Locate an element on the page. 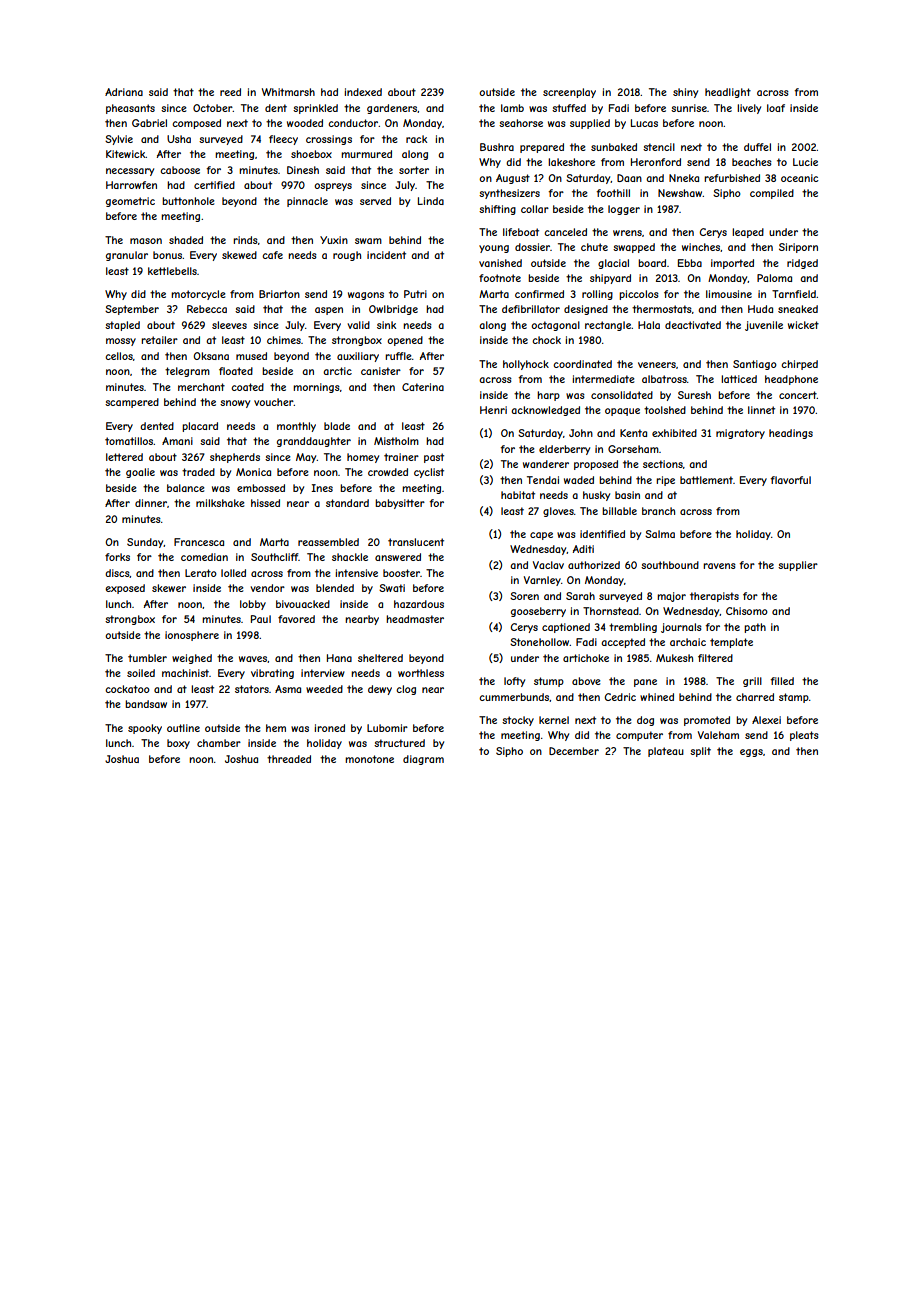 The height and width of the image is (1308, 924). kettlebells is located at coordinates (172, 271).
